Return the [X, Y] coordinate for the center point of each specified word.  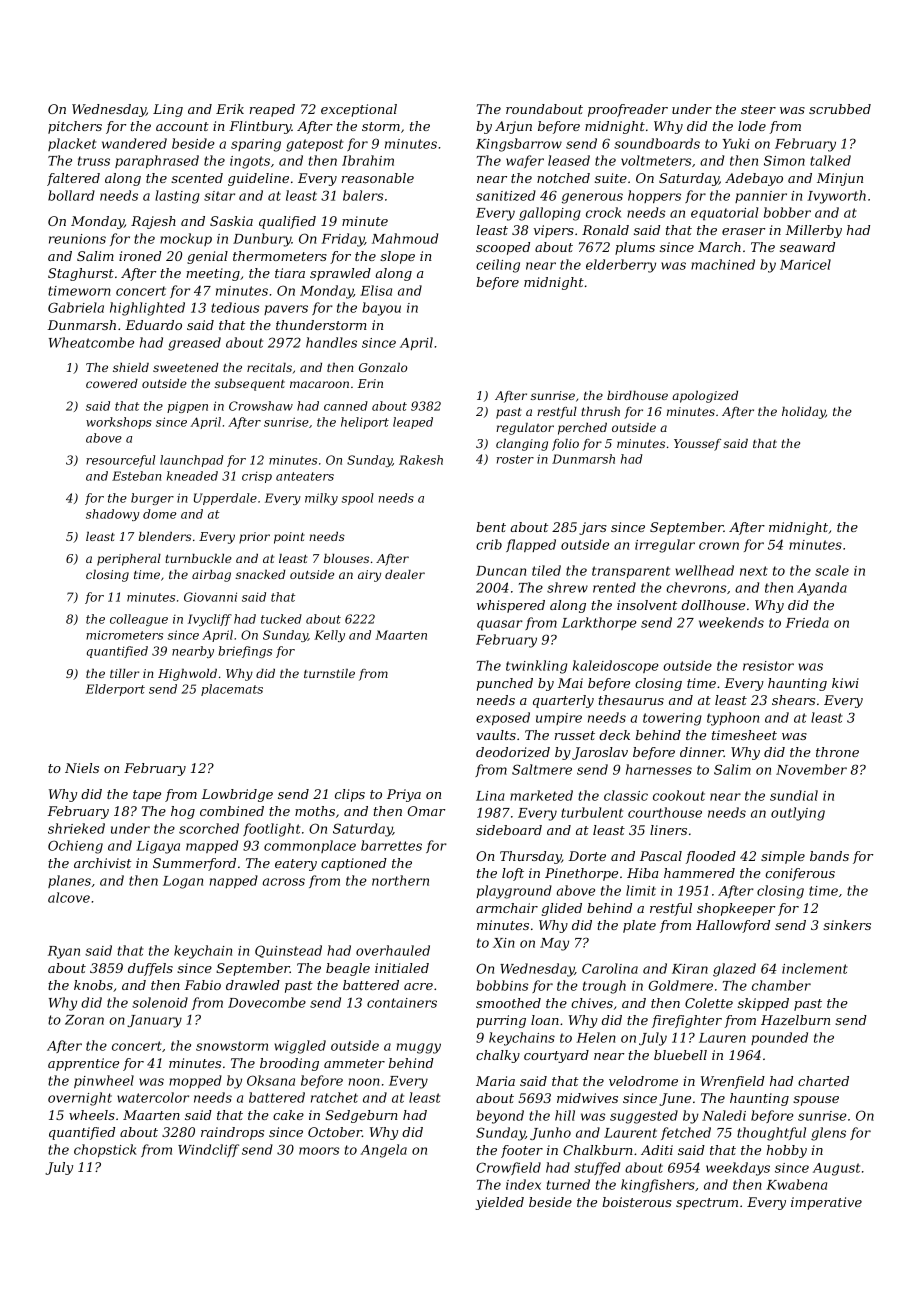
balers [363, 195]
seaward [807, 247]
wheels [92, 1115]
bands [829, 856]
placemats [232, 690]
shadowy [112, 515]
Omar [426, 811]
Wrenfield [733, 1082]
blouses [346, 558]
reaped [272, 110]
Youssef [697, 445]
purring [501, 1021]
